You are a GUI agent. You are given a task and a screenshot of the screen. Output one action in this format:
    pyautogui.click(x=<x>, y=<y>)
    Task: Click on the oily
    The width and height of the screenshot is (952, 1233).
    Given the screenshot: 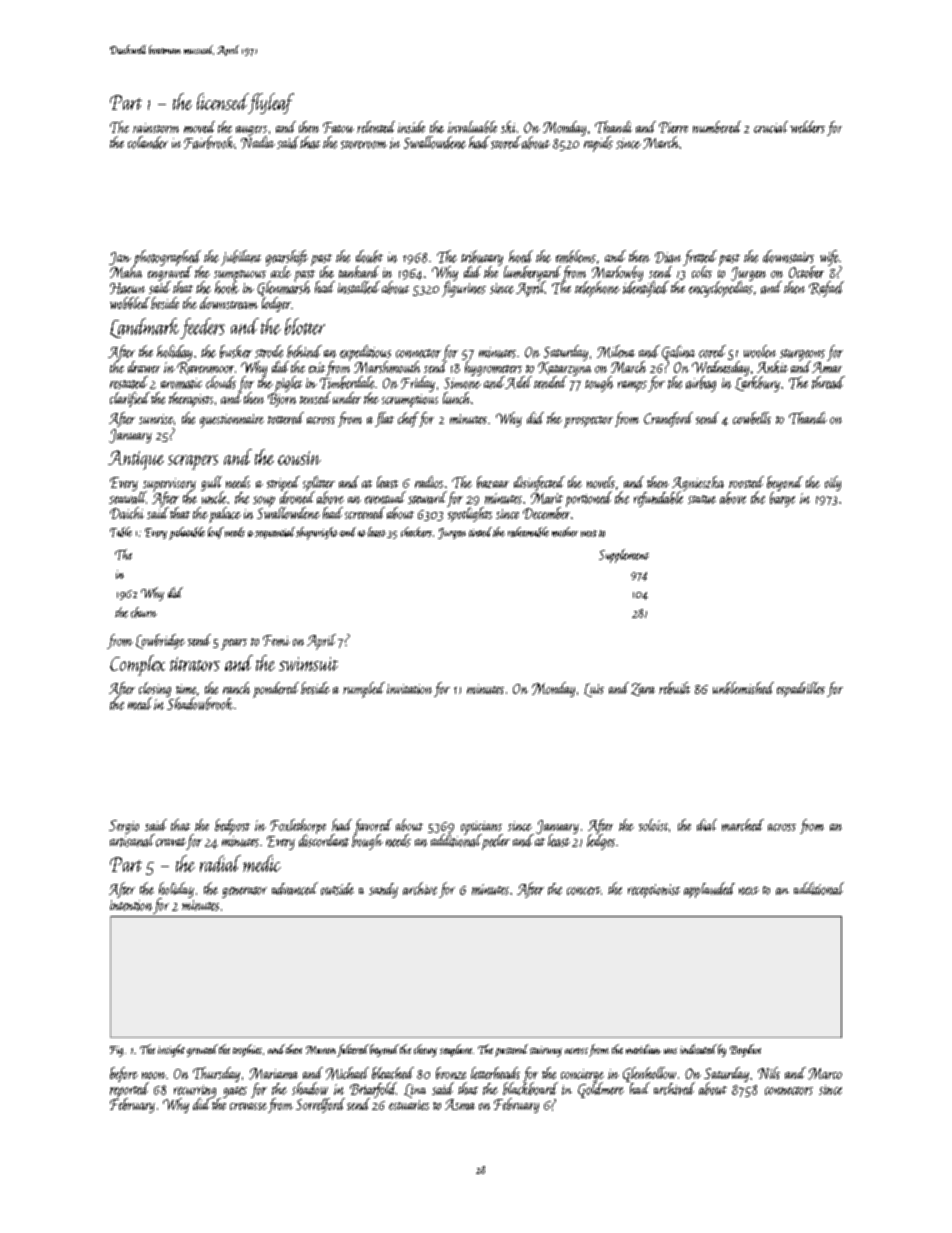 What is the action you would take?
    pyautogui.click(x=833, y=483)
